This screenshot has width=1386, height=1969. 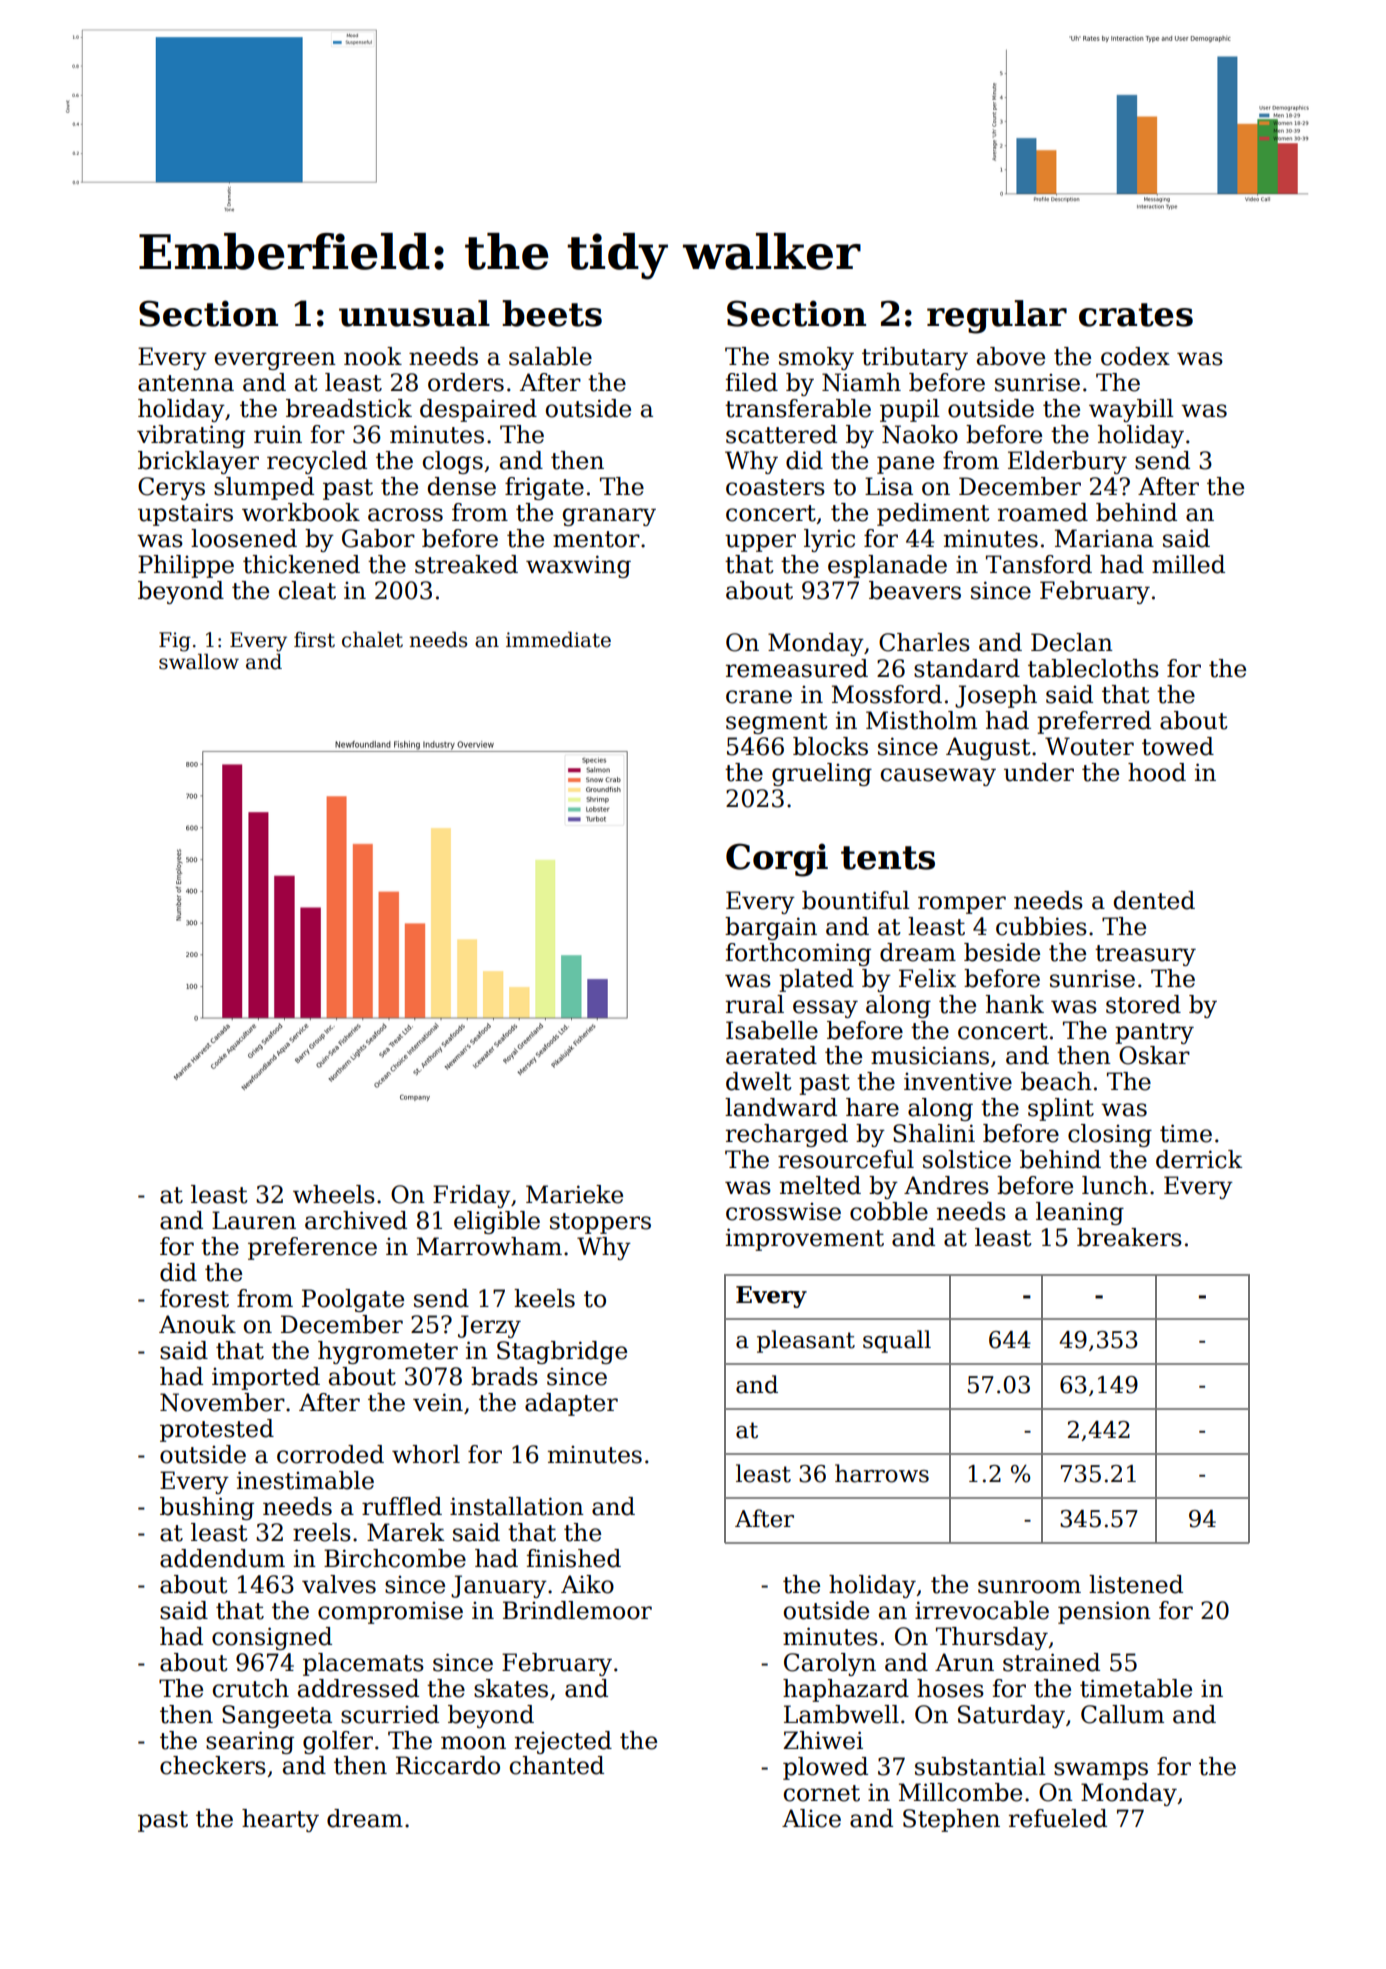 What do you see at coordinates (489, 1246) in the screenshot?
I see `Marrowham` at bounding box center [489, 1246].
